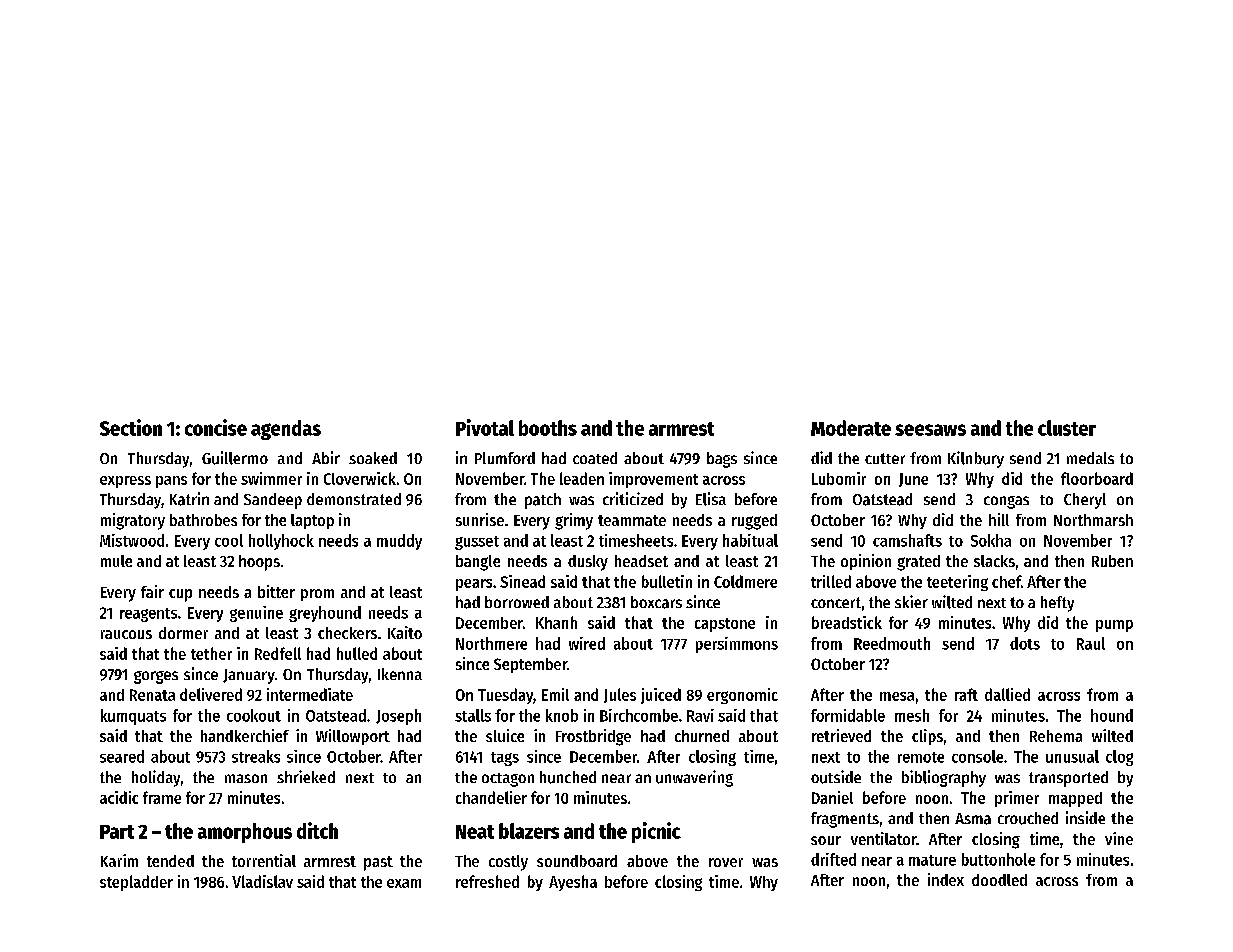 The image size is (1233, 952). I want to click on patch, so click(543, 501).
